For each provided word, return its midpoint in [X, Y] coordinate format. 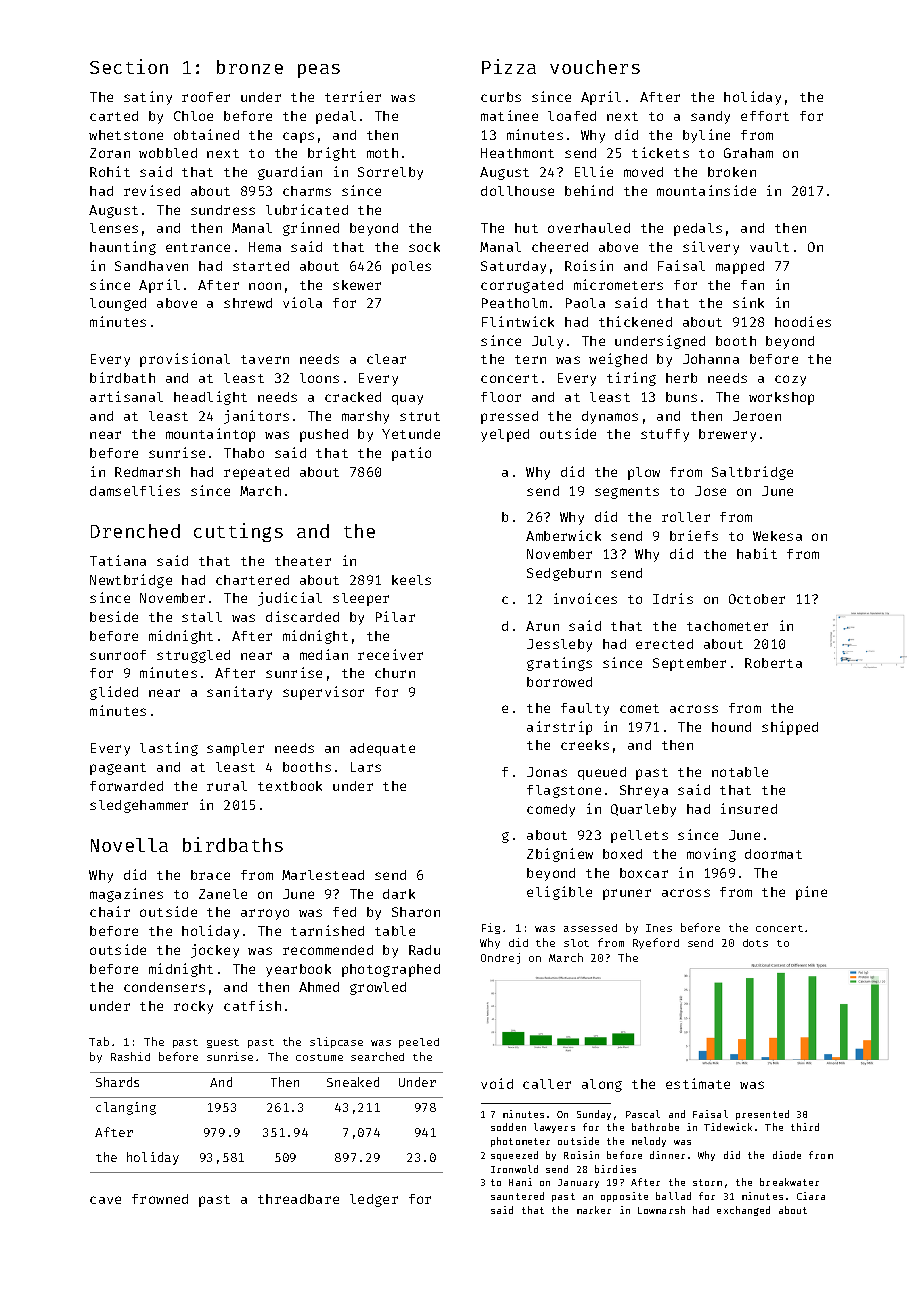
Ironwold [514, 1169]
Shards [117, 1082]
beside [114, 616]
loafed [572, 116]
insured [749, 808]
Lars [366, 767]
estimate [698, 1083]
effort [765, 116]
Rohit [110, 171]
